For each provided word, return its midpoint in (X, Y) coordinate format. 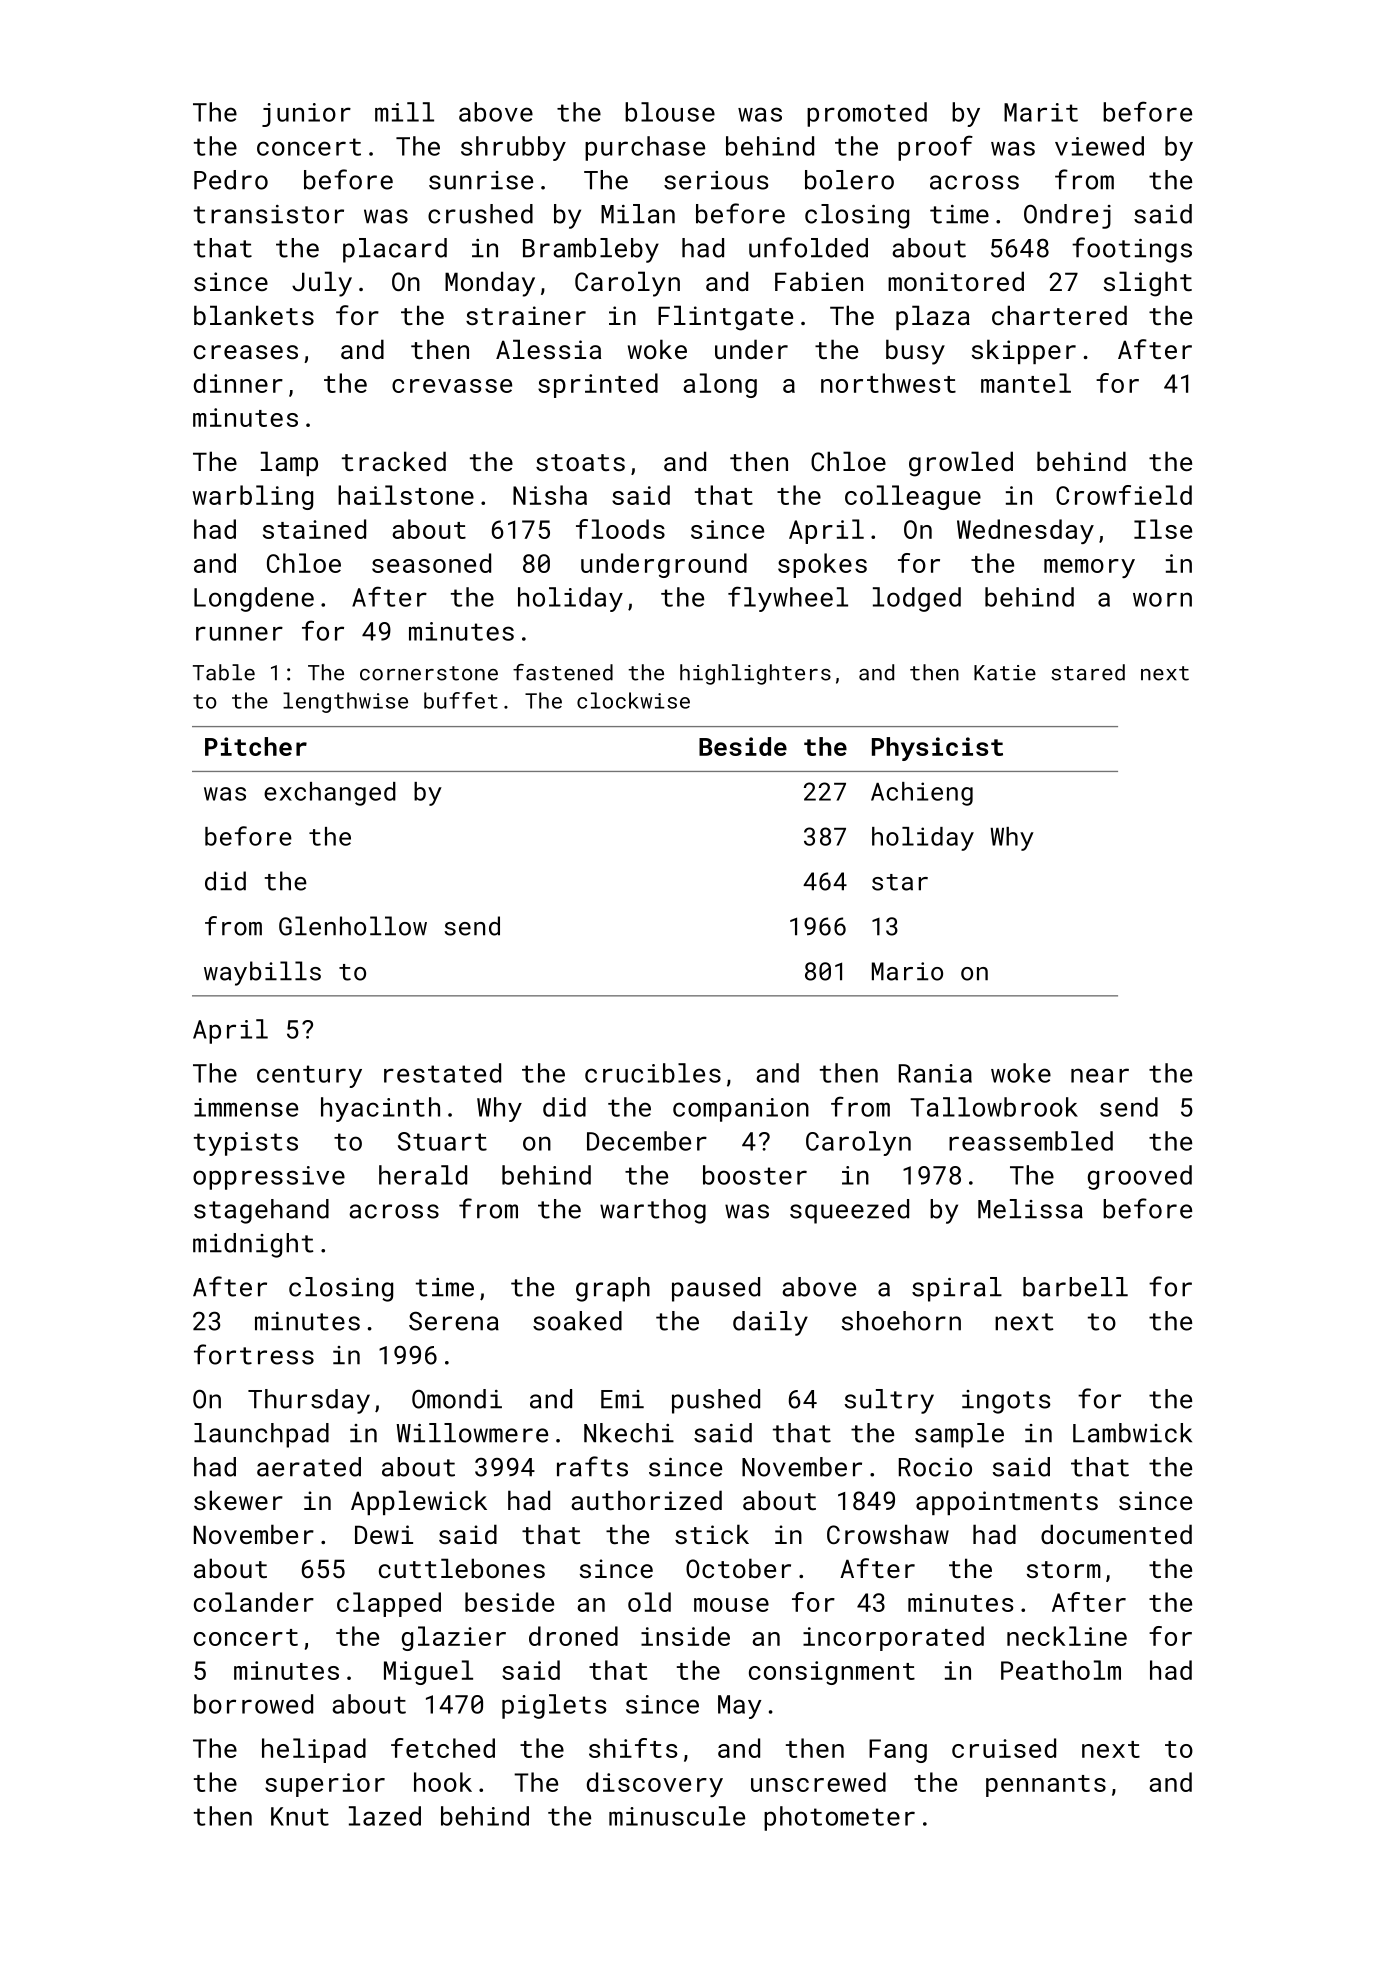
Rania (935, 1073)
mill (404, 112)
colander (254, 1602)
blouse (670, 112)
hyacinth (380, 1109)
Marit (1041, 112)
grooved (1140, 1177)
